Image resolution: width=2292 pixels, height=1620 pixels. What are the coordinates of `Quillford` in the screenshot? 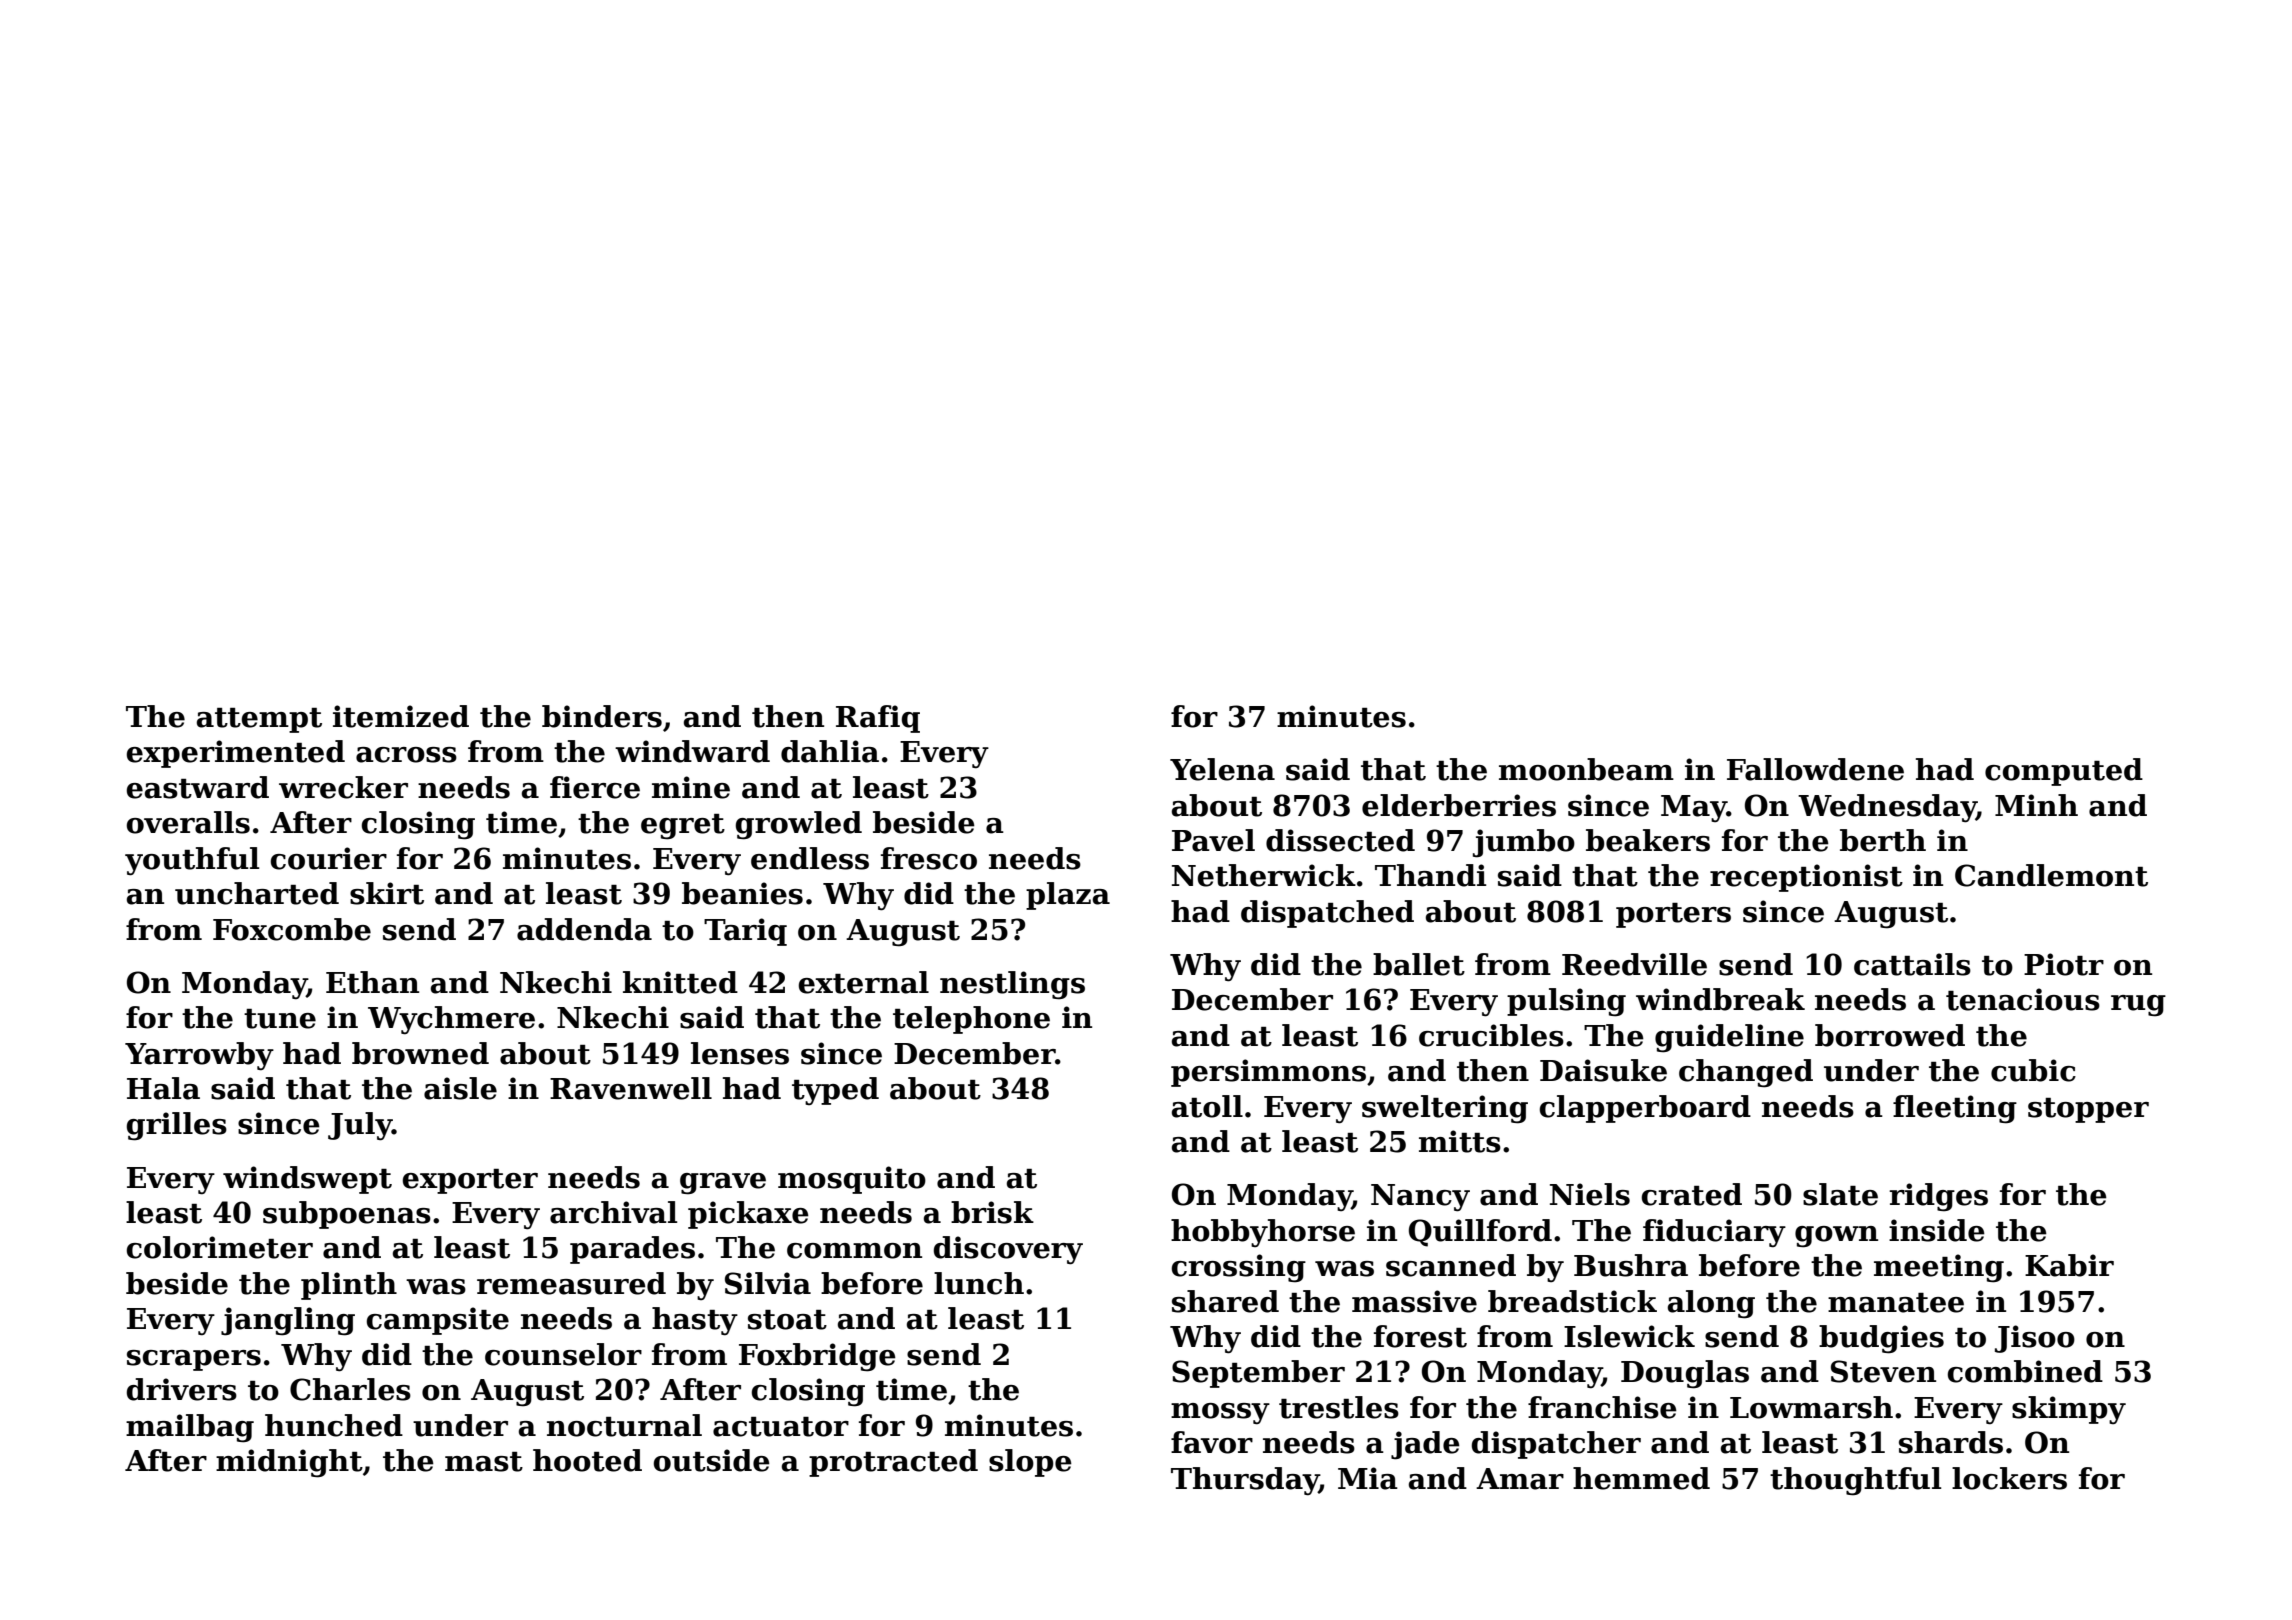 It's located at (1480, 1233).
